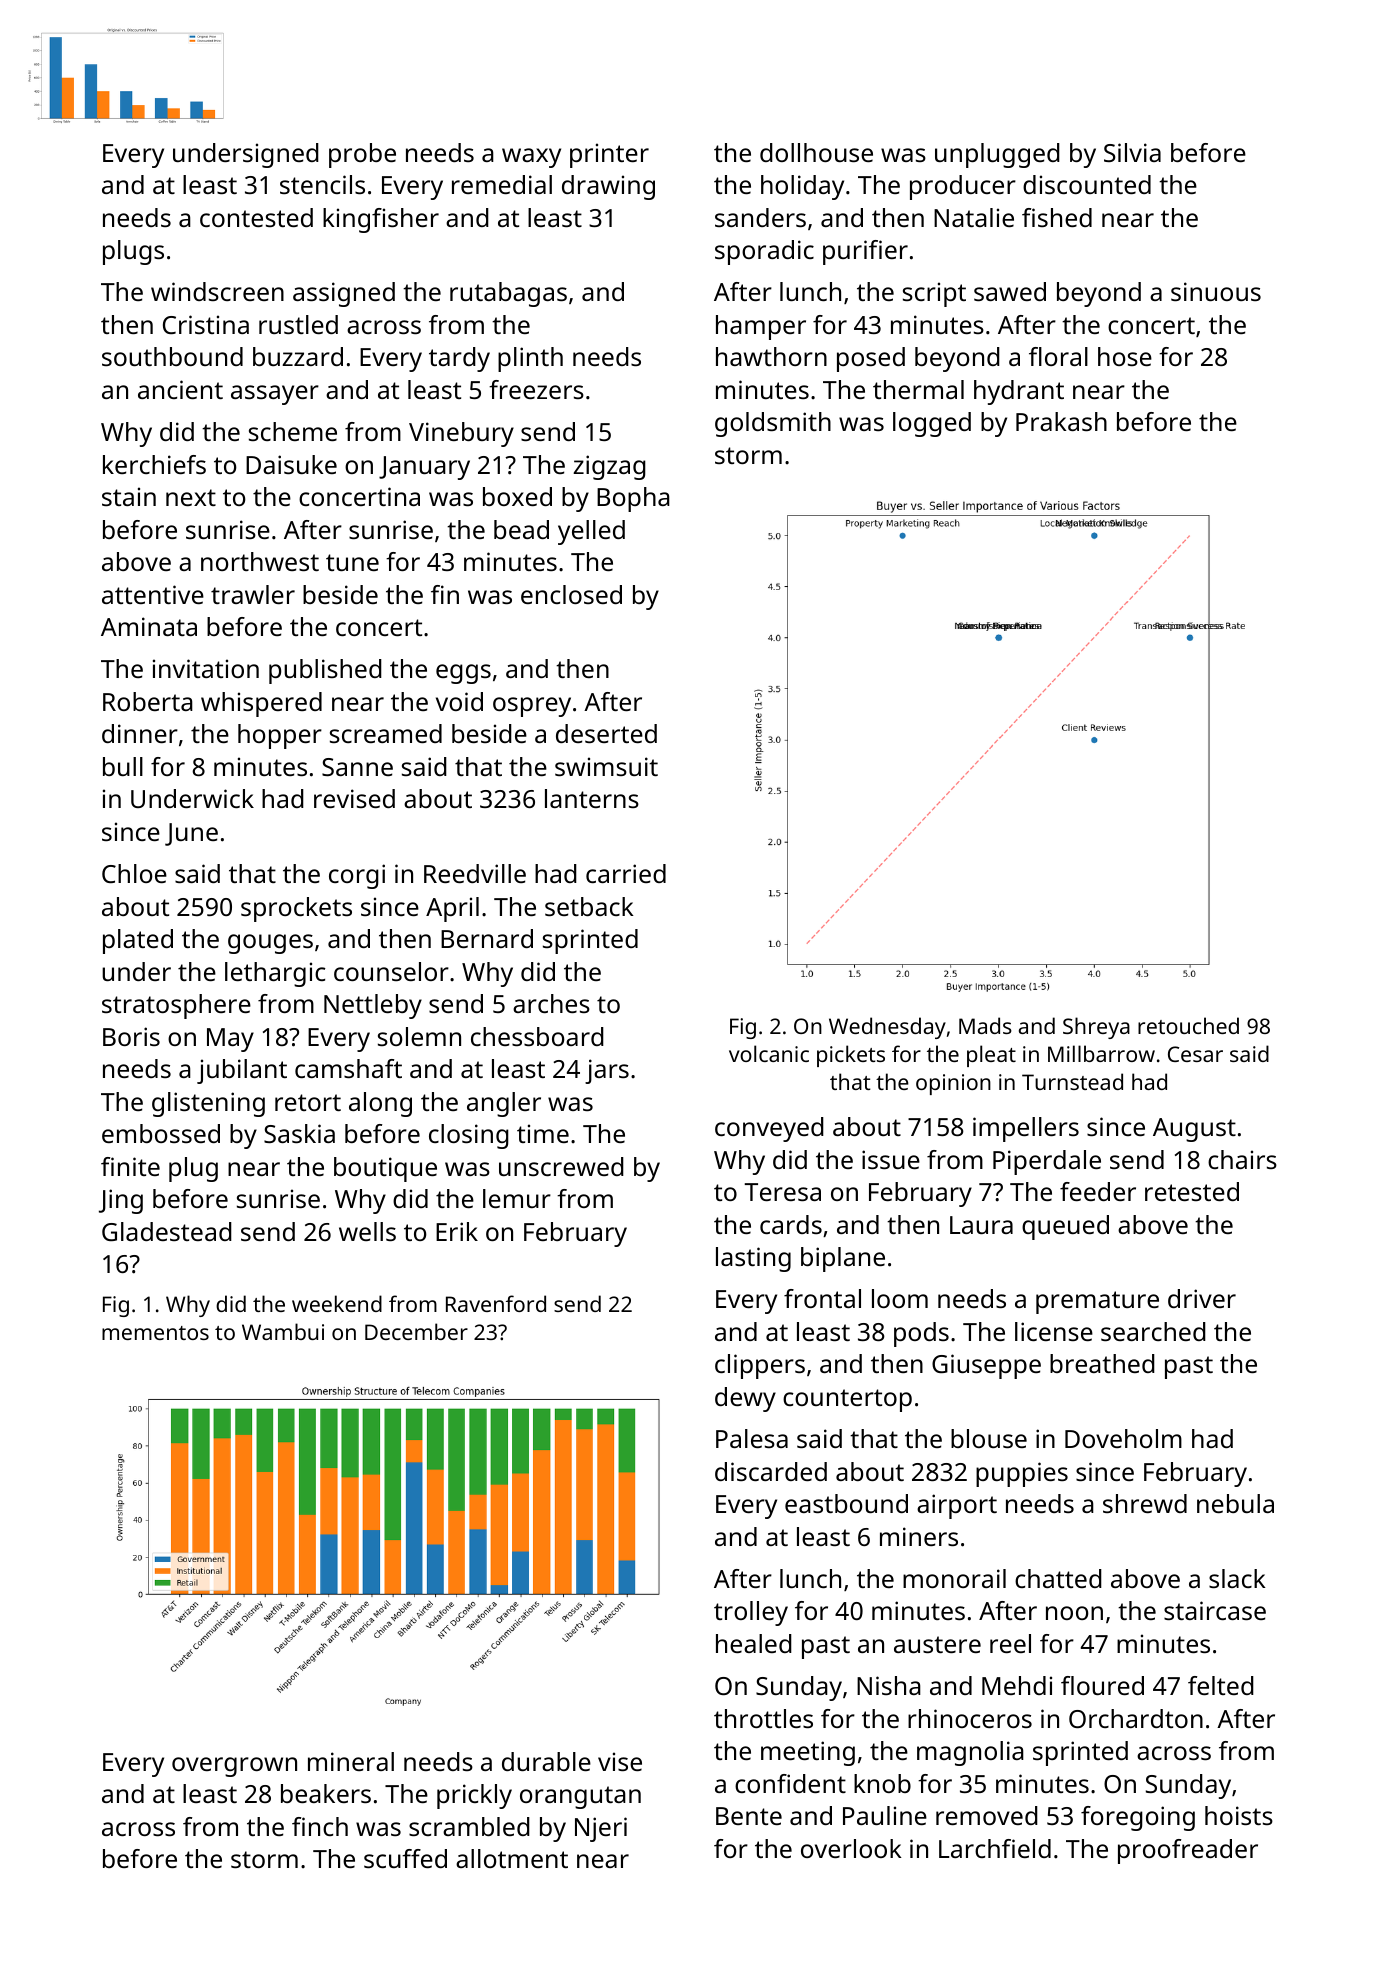  I want to click on proofreader, so click(1188, 1851).
